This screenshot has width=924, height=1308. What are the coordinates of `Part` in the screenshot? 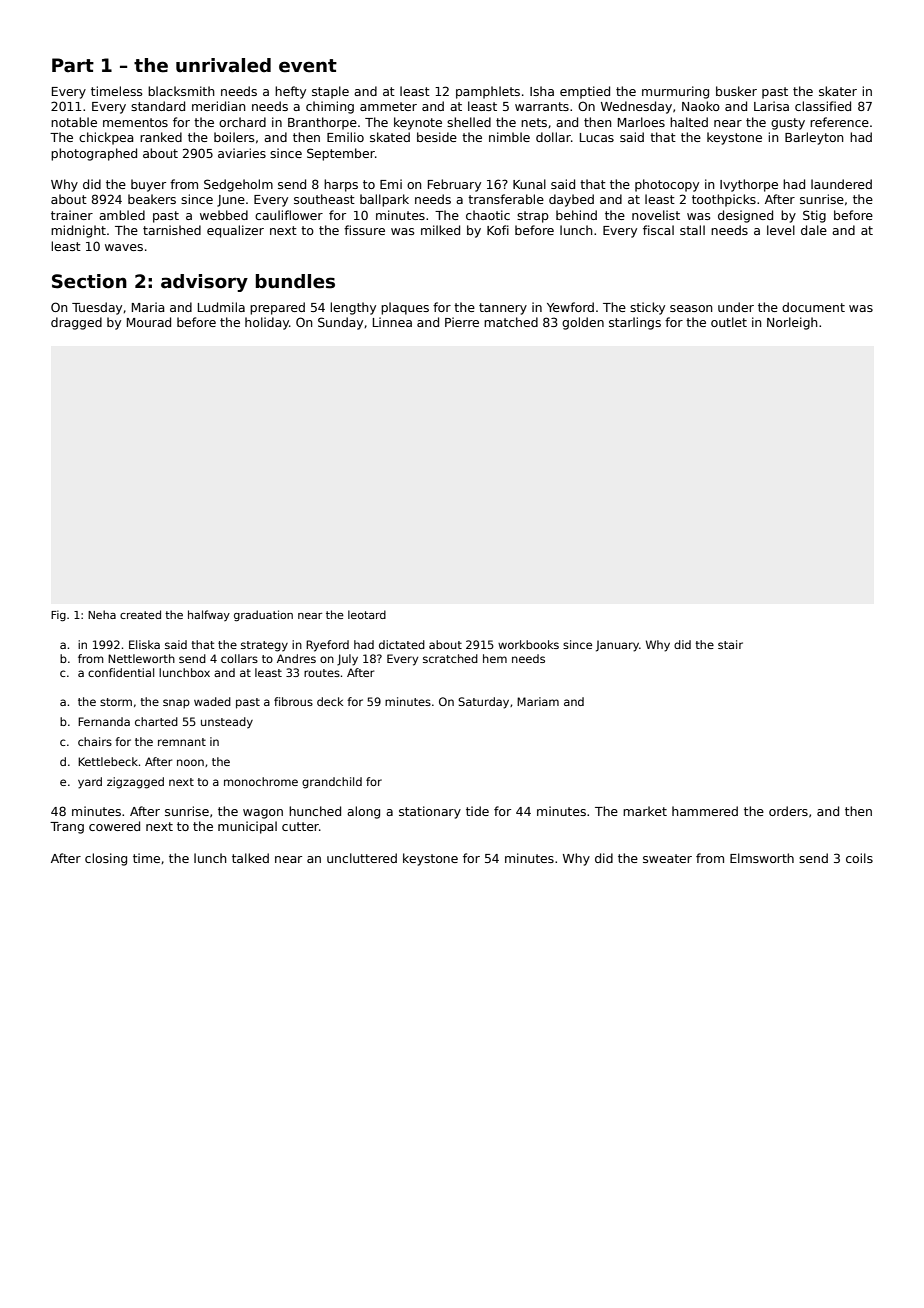 It's located at (73, 65).
